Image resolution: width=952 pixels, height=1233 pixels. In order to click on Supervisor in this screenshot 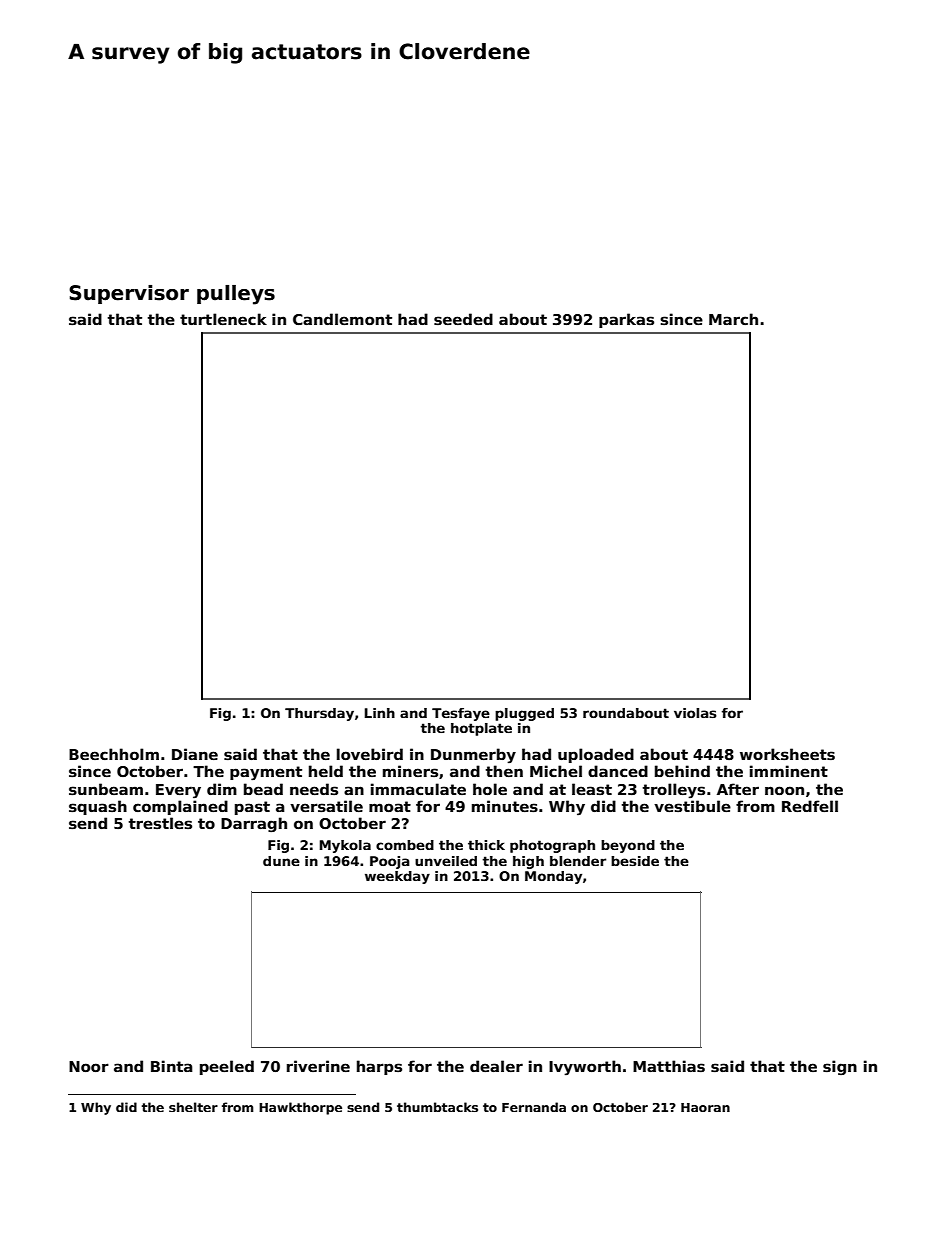, I will do `click(129, 294)`.
